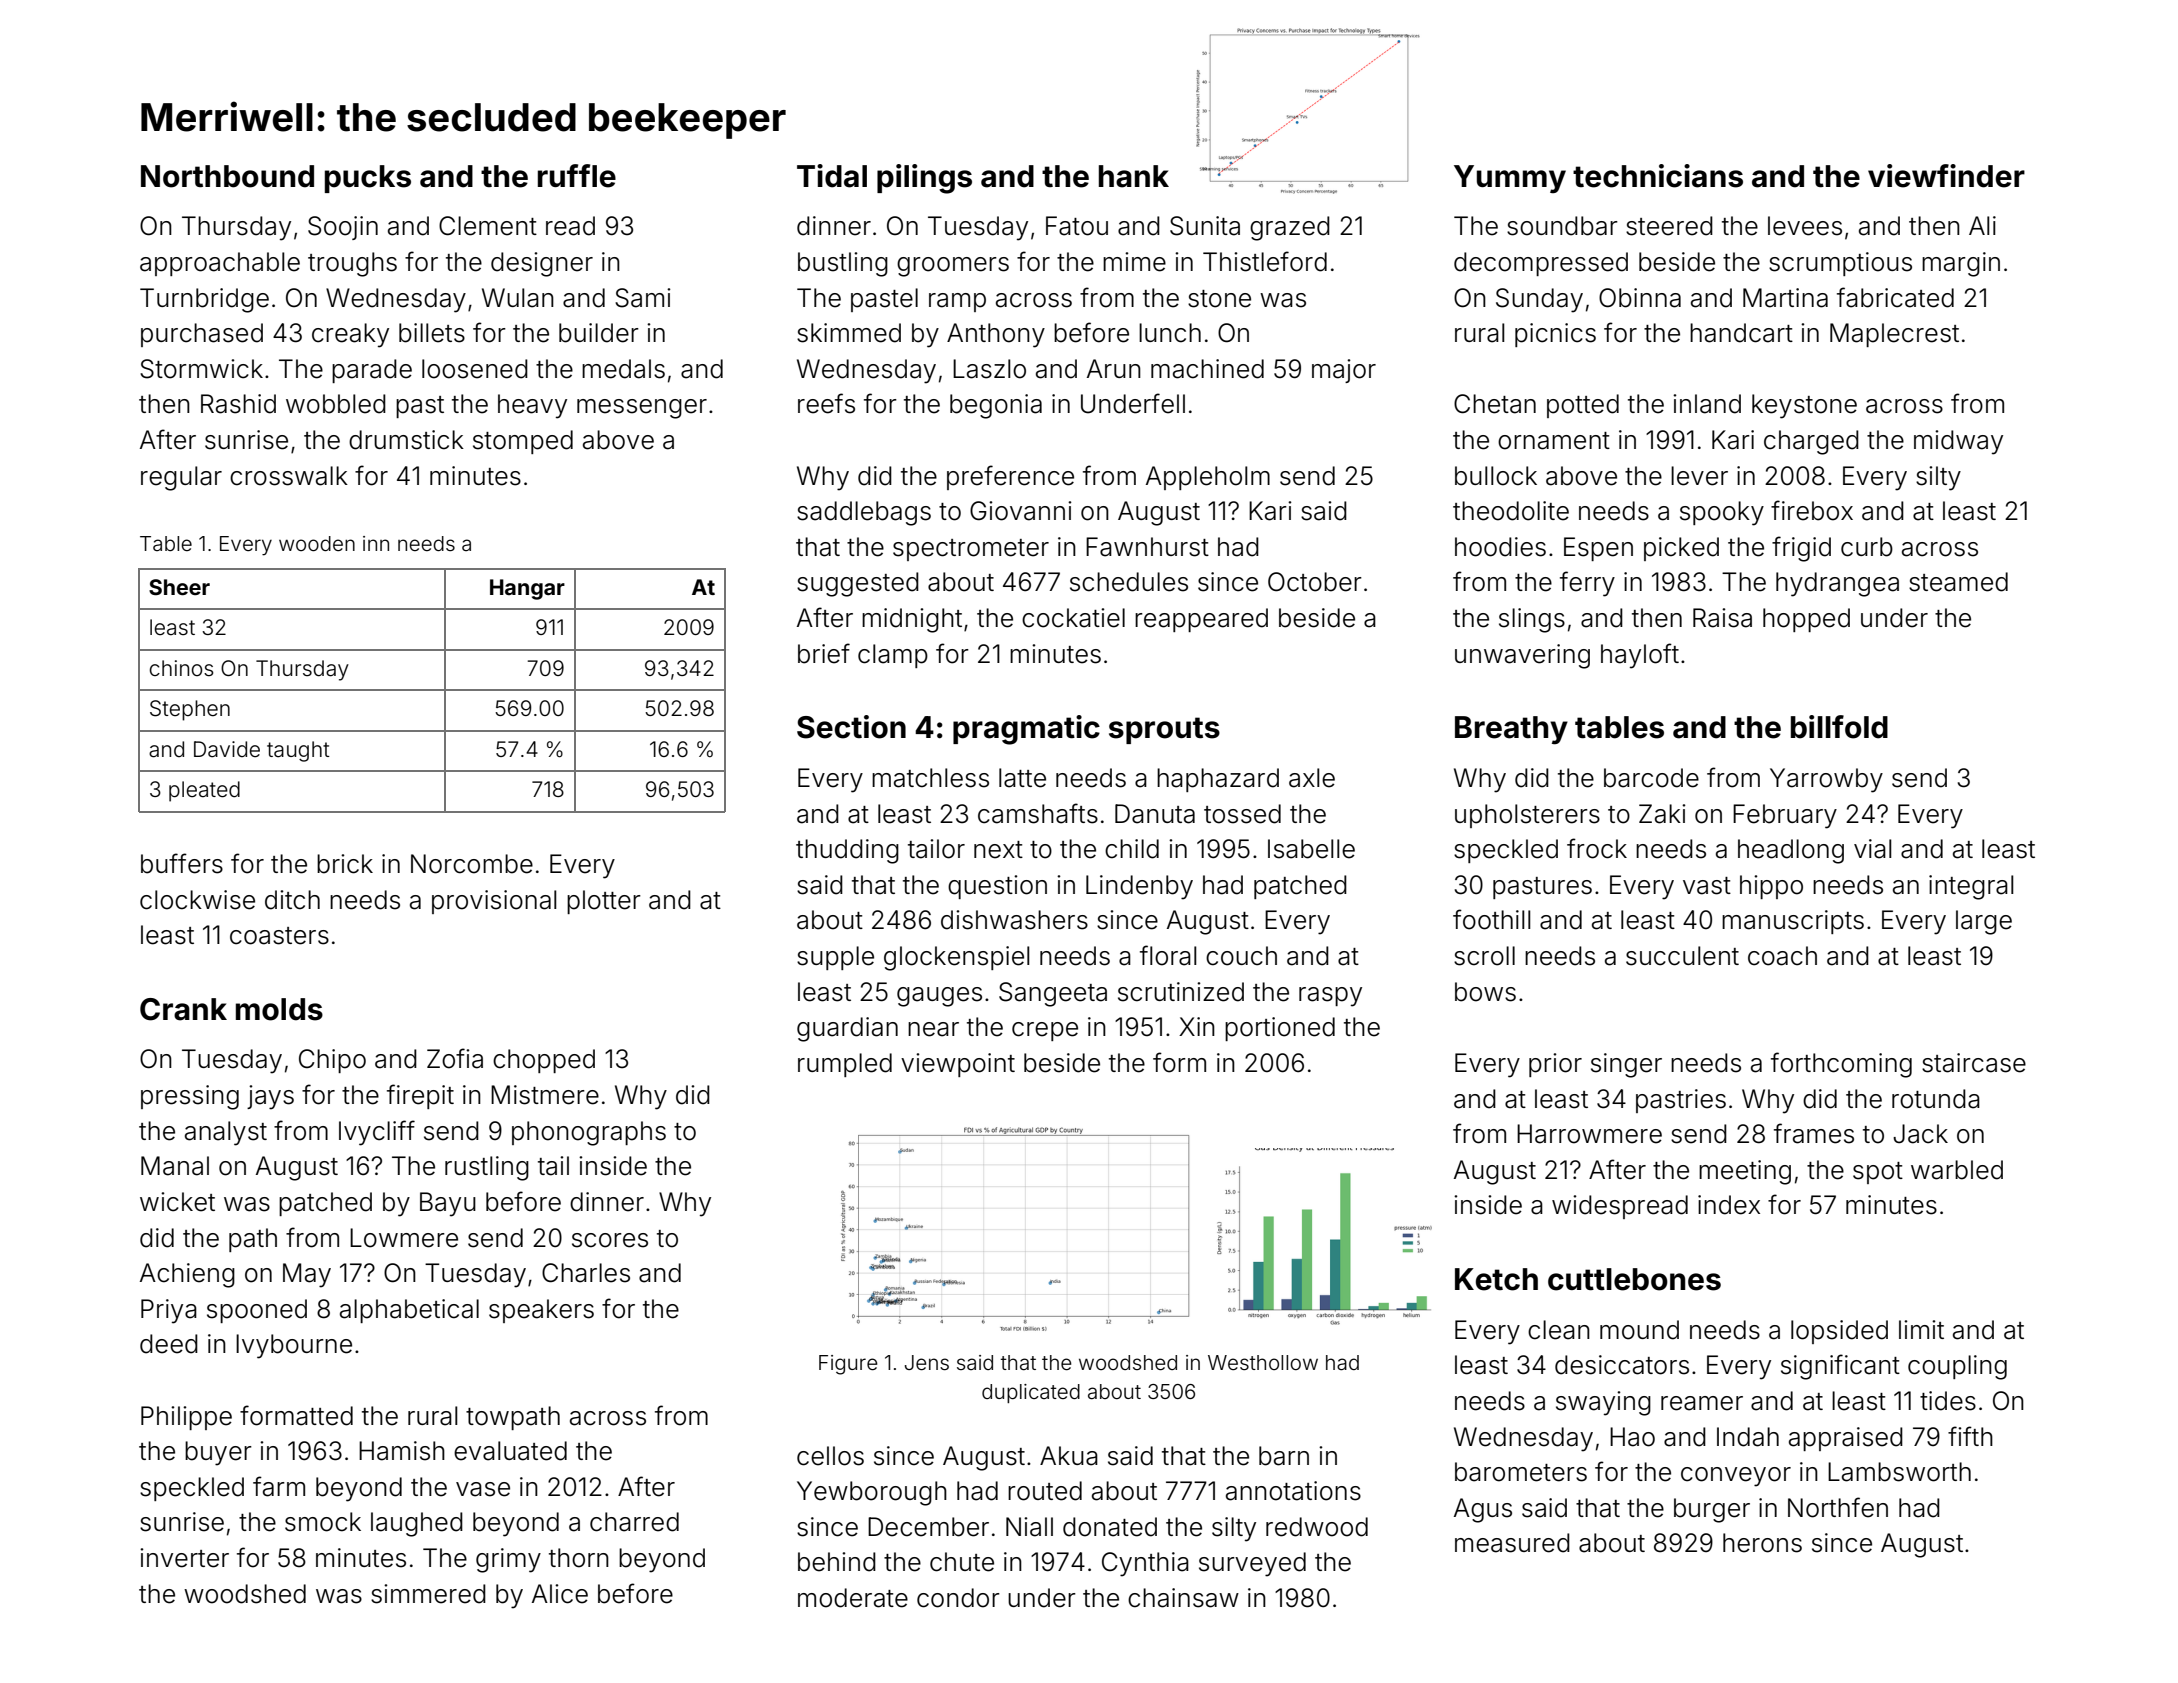 The height and width of the screenshot is (1683, 2178). I want to click on taught, so click(298, 751).
